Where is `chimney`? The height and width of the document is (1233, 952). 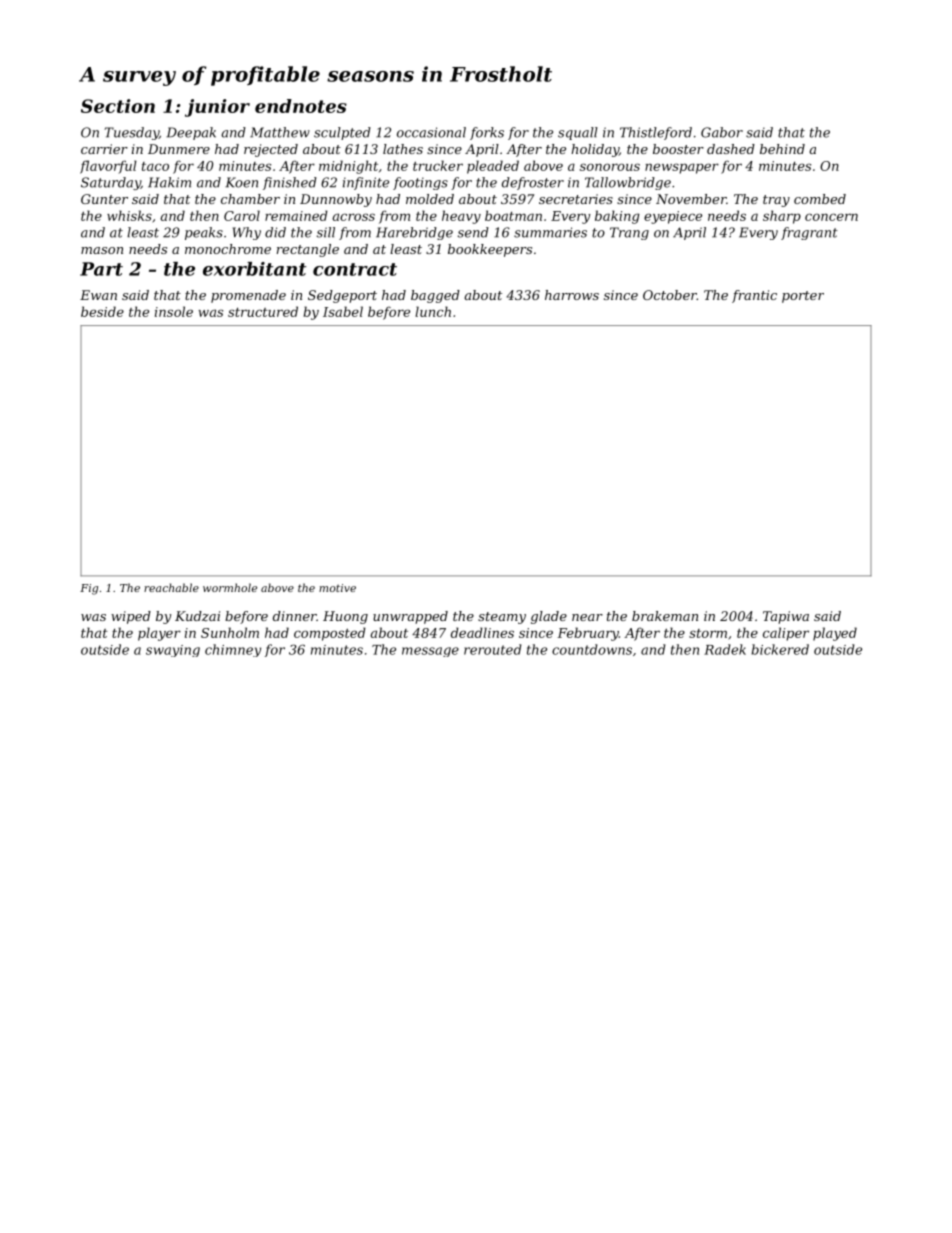 chimney is located at coordinates (233, 650).
